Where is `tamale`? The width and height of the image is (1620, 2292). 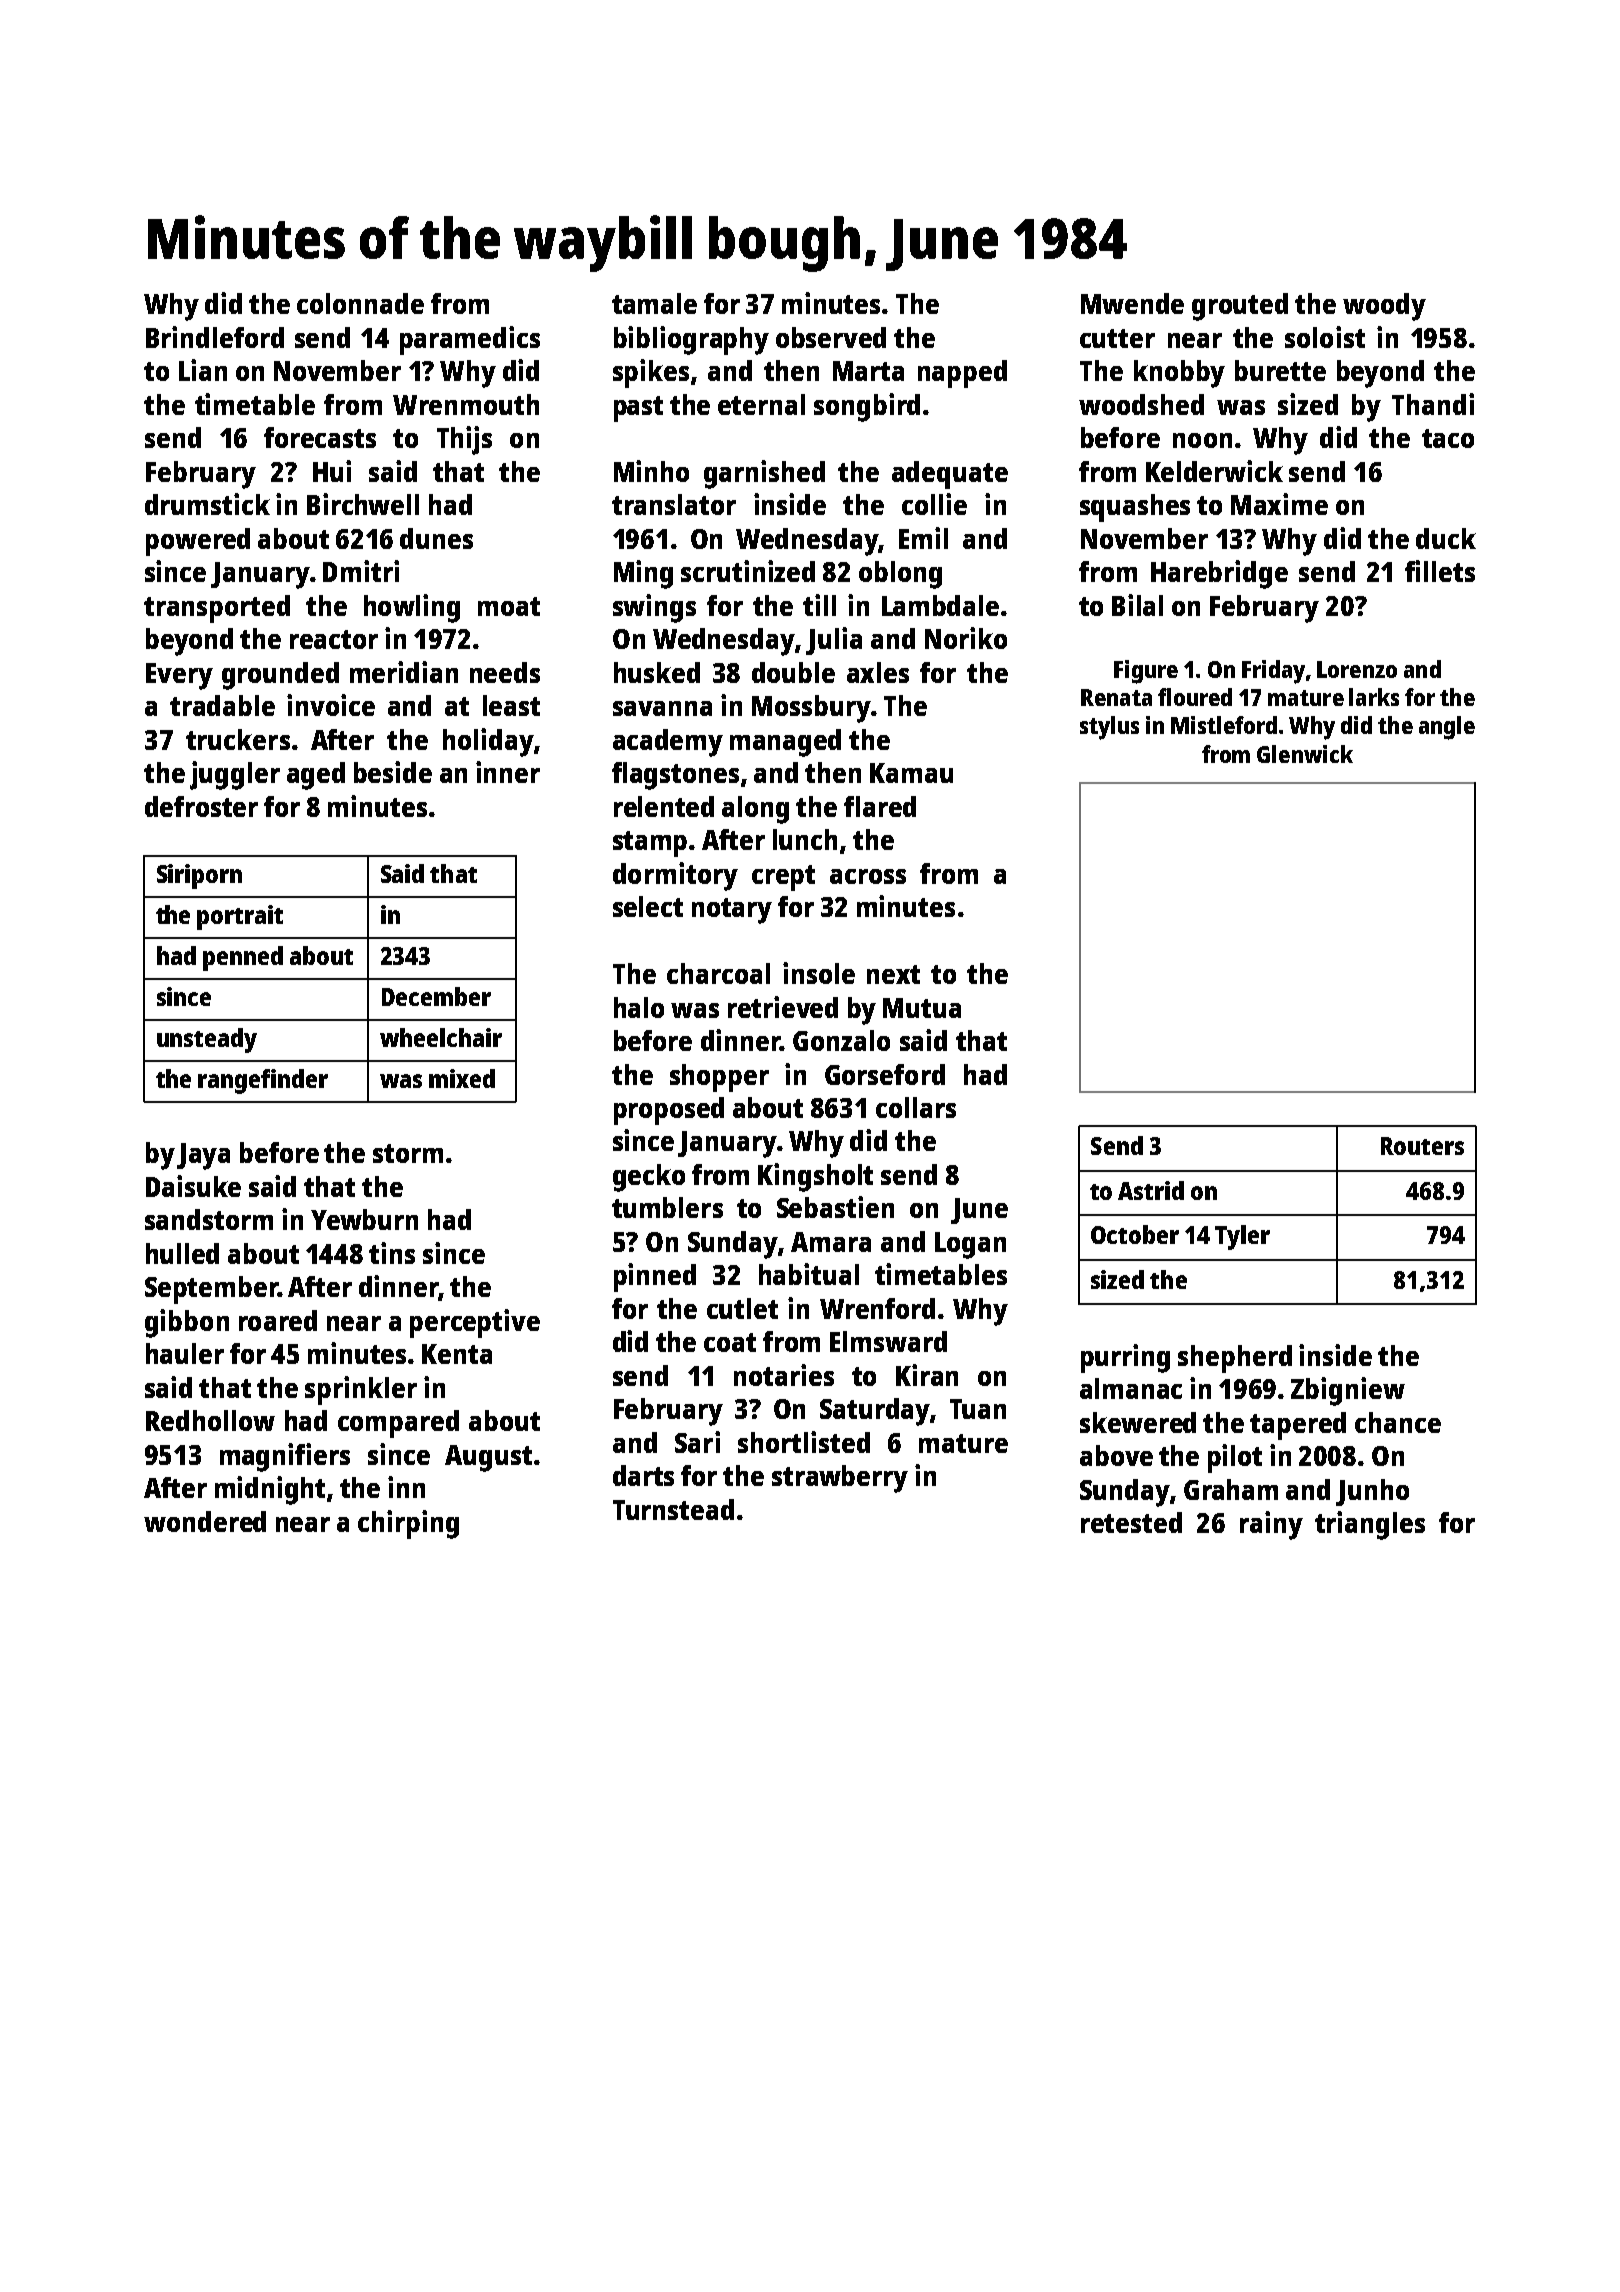 tamale is located at coordinates (654, 303).
